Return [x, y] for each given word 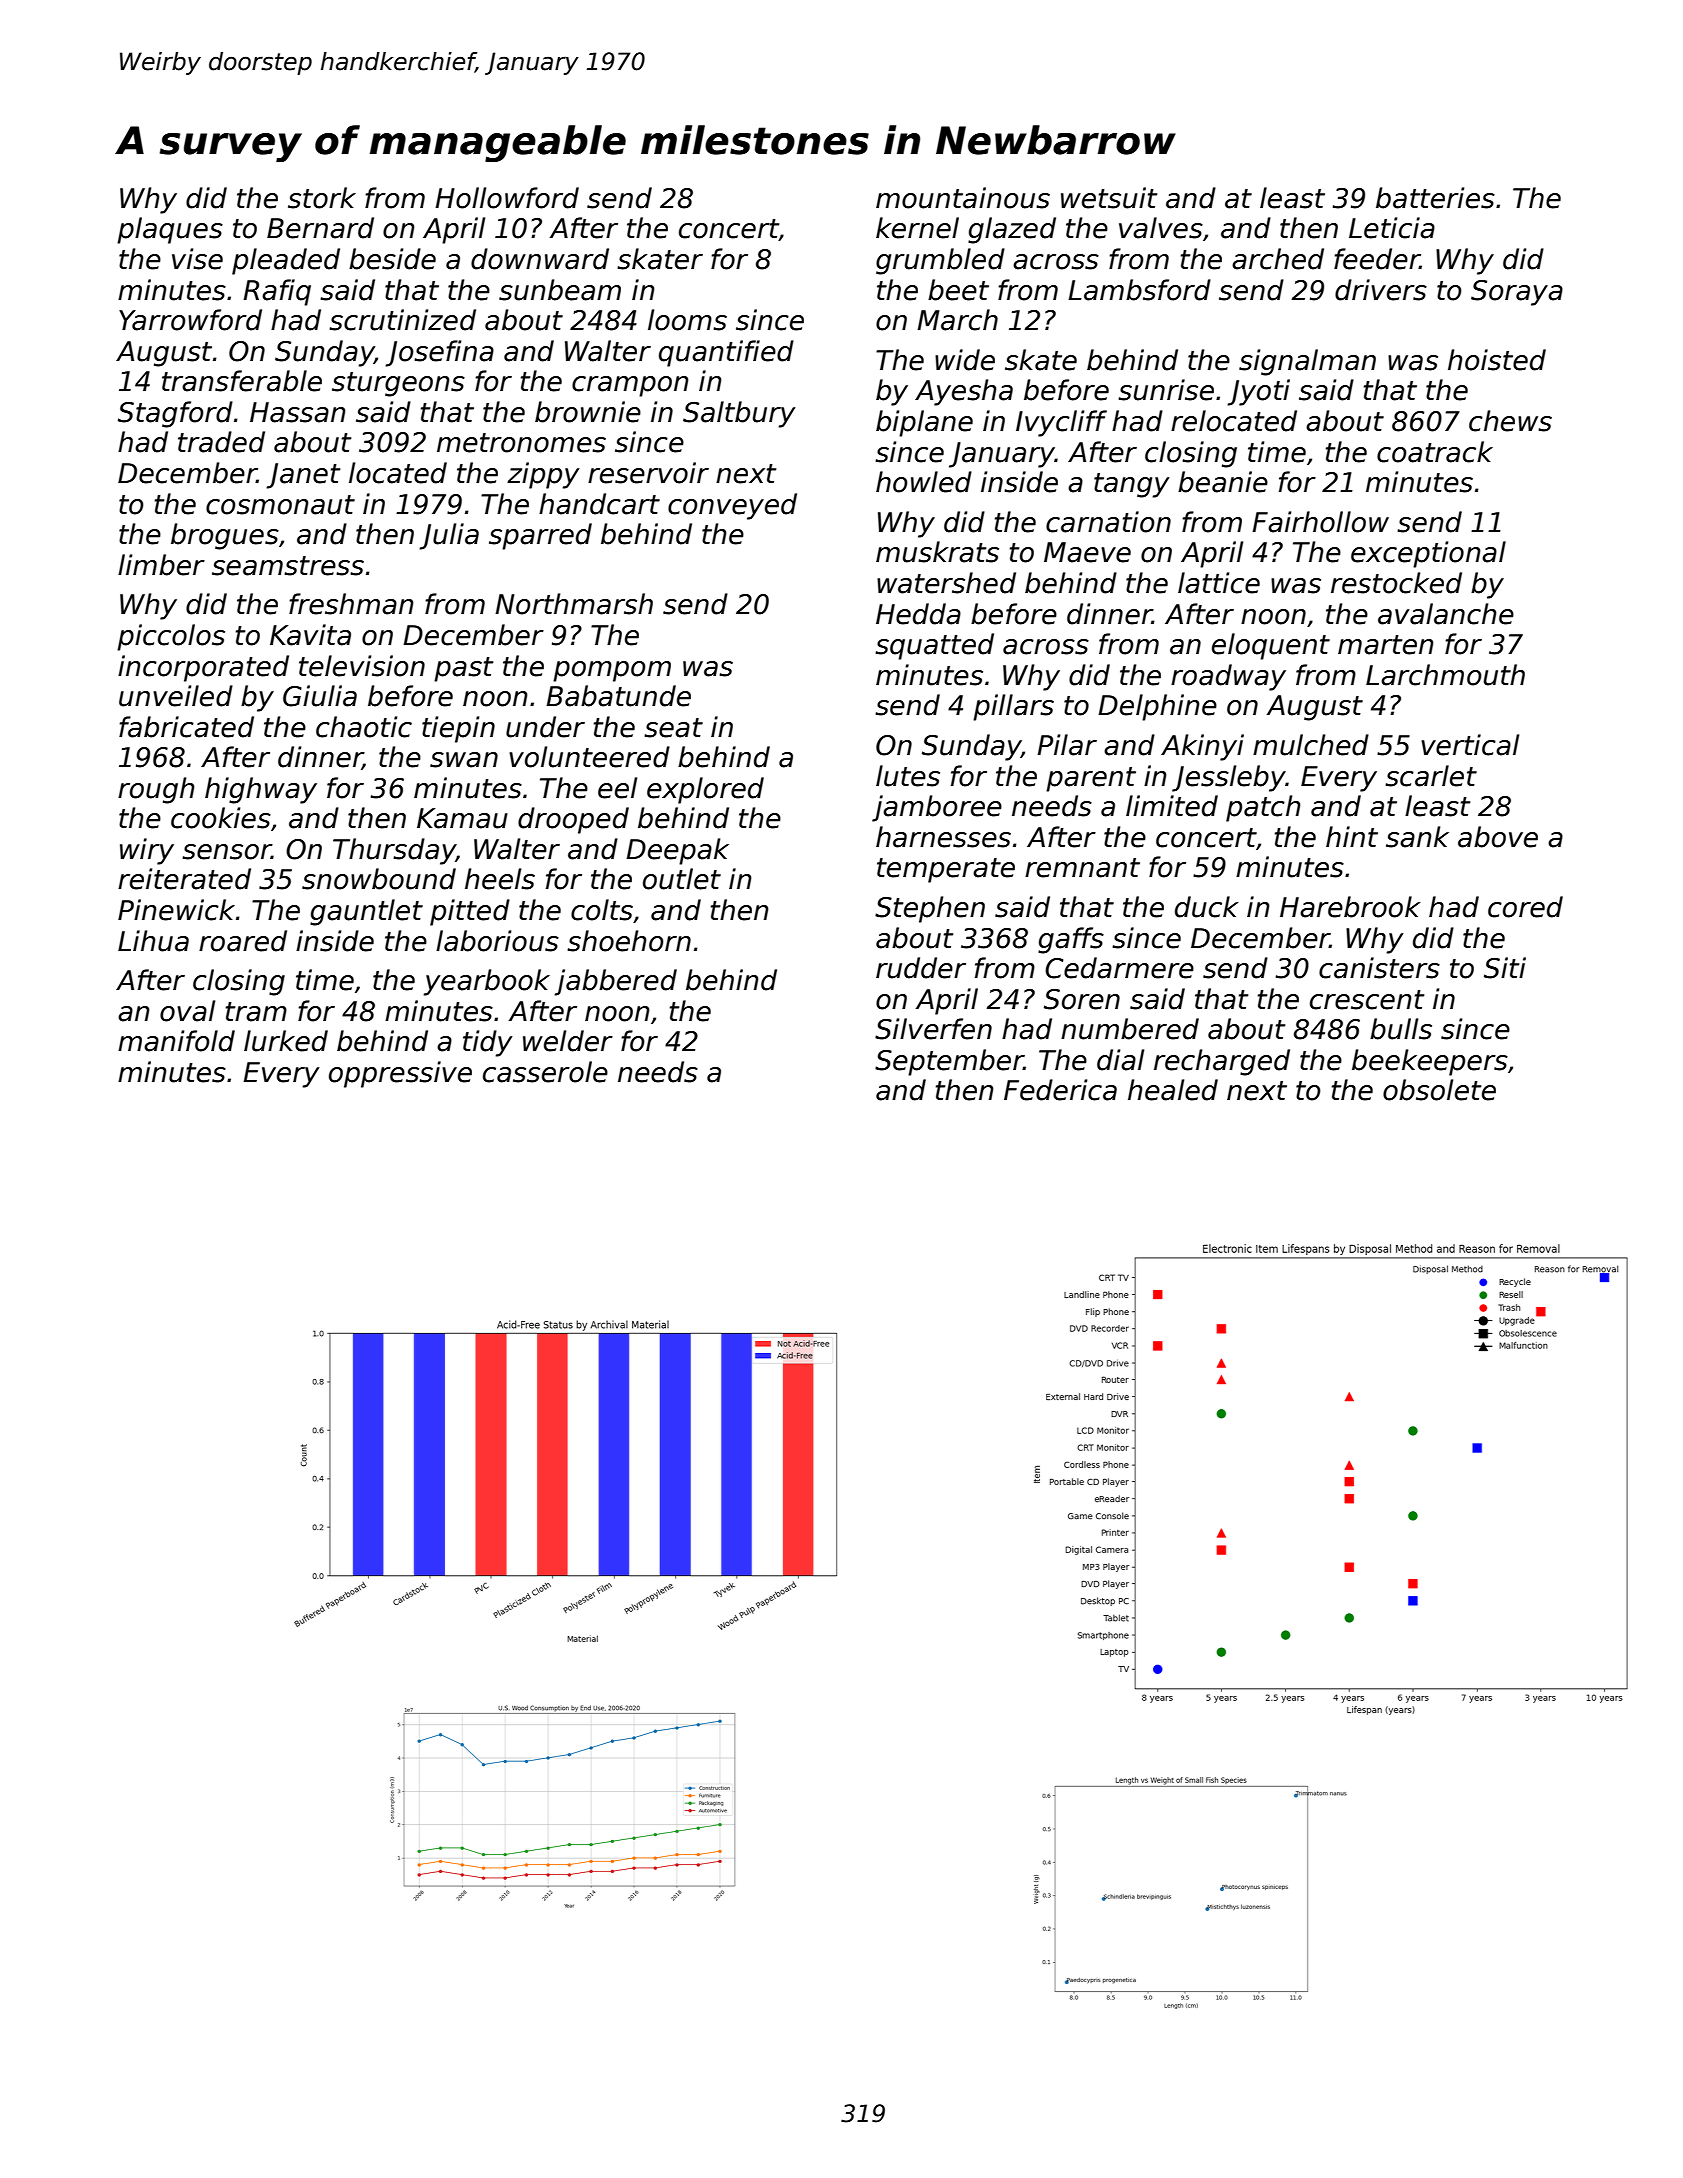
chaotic [364, 727]
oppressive [400, 1074]
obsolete [1439, 1090]
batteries [1435, 198]
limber [161, 565]
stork [322, 198]
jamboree [937, 808]
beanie [1223, 482]
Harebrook [1350, 907]
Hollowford [507, 198]
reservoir [648, 473]
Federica [1060, 1090]
